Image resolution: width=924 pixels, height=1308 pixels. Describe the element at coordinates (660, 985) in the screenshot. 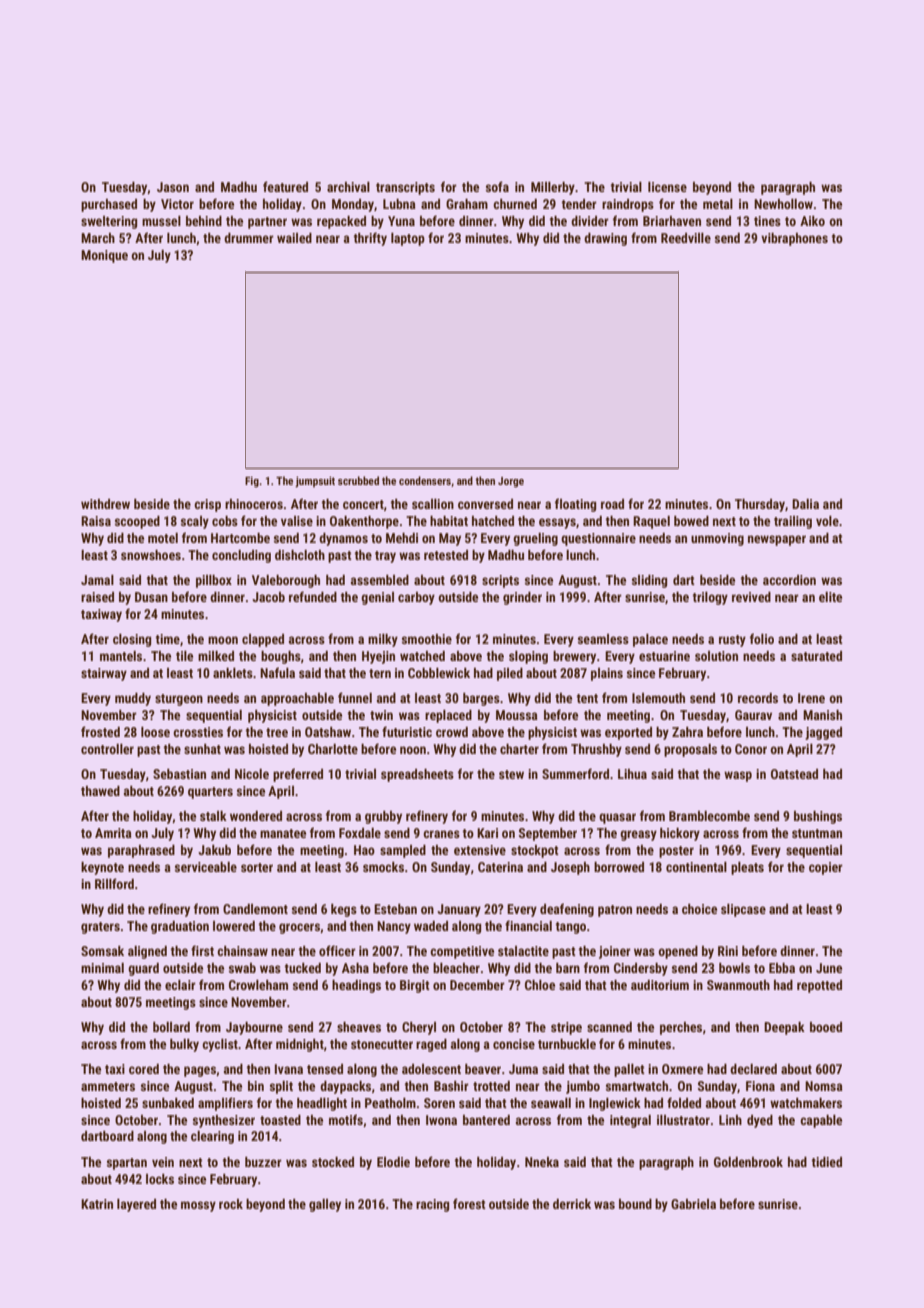

I see `auditorium` at that location.
